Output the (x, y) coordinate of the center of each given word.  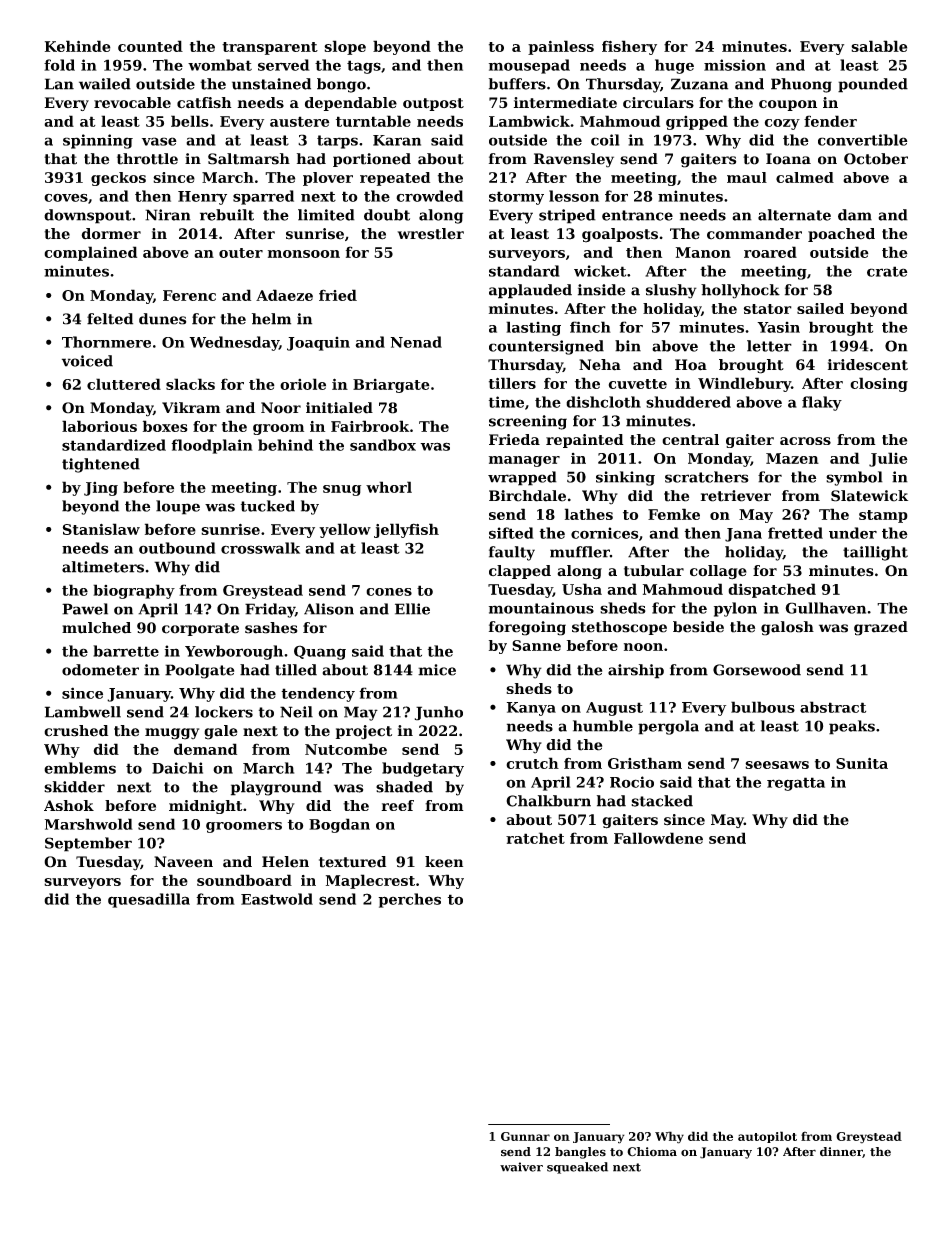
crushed (76, 731)
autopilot (767, 1137)
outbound (177, 548)
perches (409, 900)
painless (561, 47)
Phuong (801, 85)
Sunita (862, 763)
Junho (439, 713)
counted (150, 46)
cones (389, 592)
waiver (521, 1167)
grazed (881, 628)
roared (770, 252)
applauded (530, 291)
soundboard (244, 880)
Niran (168, 215)
